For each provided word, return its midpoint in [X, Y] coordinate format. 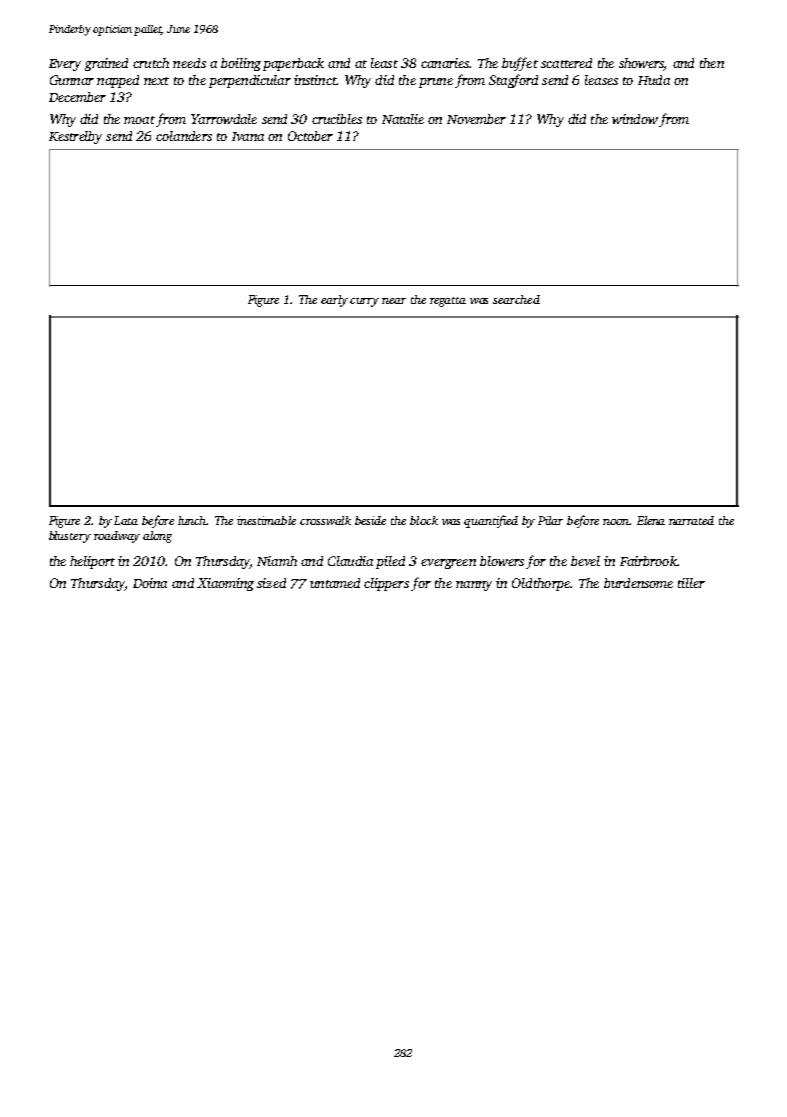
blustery [70, 537]
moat [139, 120]
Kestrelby [75, 137]
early [334, 301]
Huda [654, 80]
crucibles [337, 119]
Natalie [403, 119]
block [424, 520]
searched [516, 299]
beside [370, 520]
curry [364, 302]
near [394, 301]
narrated [691, 520]
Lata [126, 520]
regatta [448, 302]
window [635, 119]
